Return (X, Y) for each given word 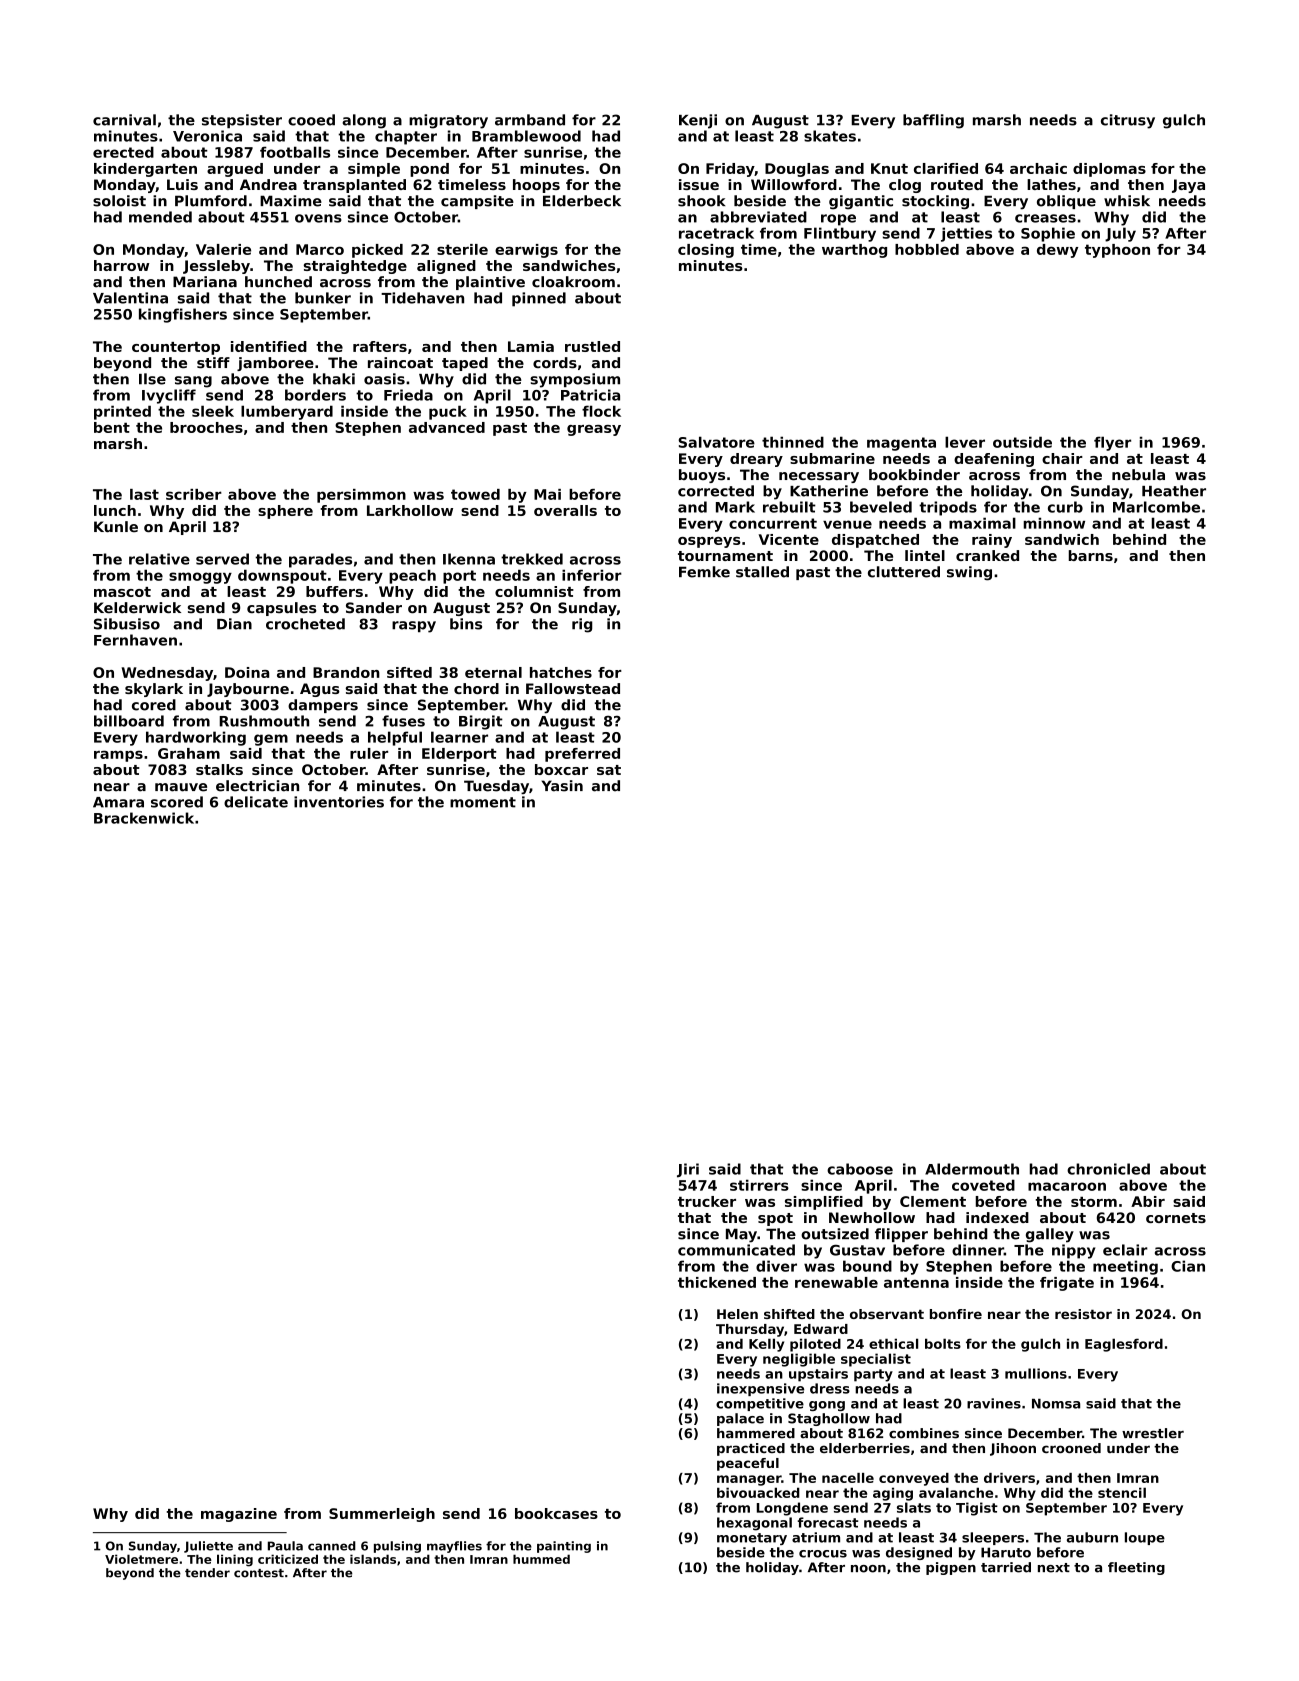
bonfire (956, 1314)
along (364, 121)
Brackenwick (144, 818)
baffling (933, 121)
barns (1091, 555)
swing (969, 573)
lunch (115, 510)
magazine (239, 1515)
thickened (717, 1282)
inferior (592, 575)
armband (530, 120)
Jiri (688, 1170)
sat (609, 770)
